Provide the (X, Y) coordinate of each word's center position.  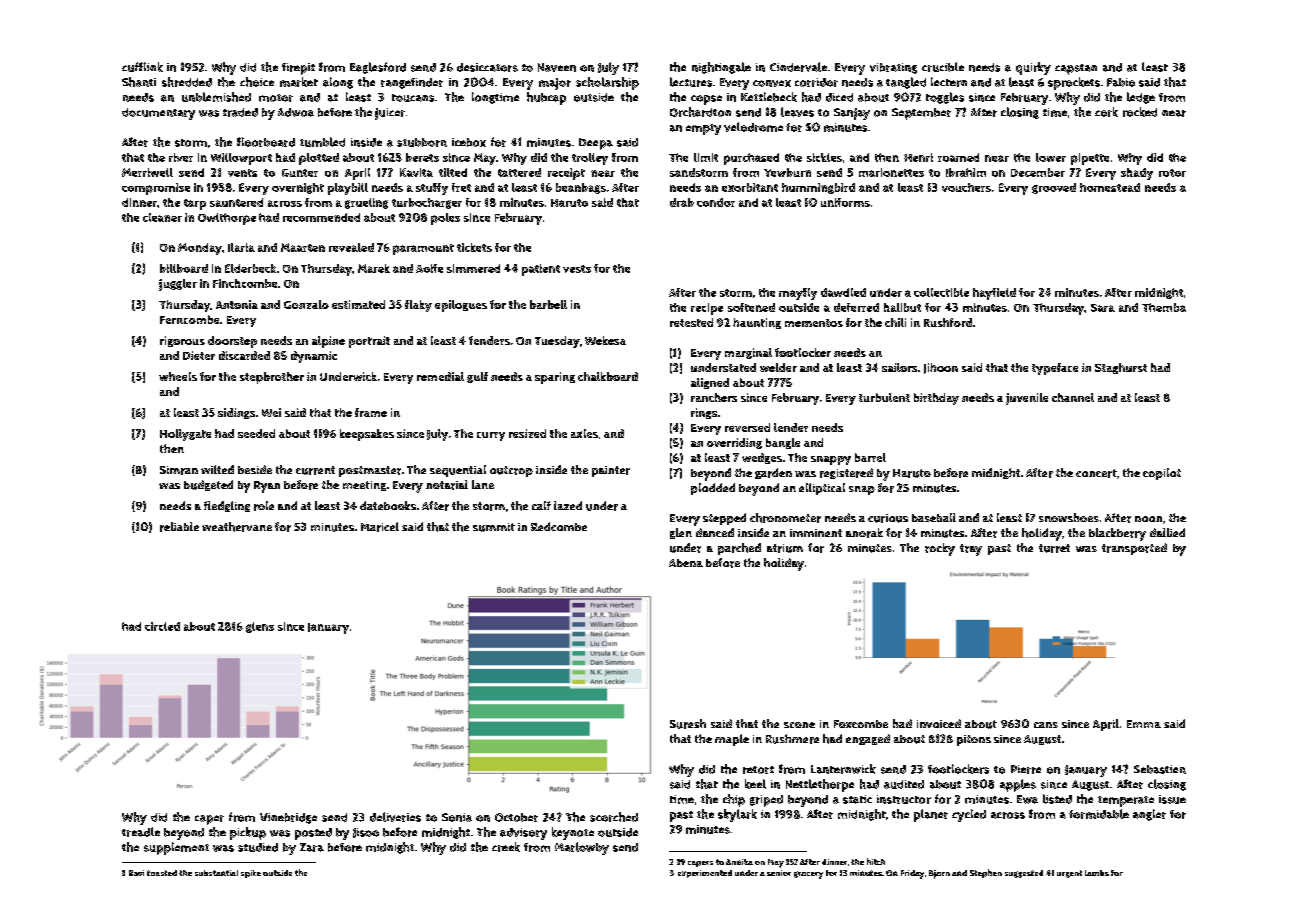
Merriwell (147, 172)
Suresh (688, 724)
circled (162, 626)
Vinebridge (288, 818)
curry (491, 436)
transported (1134, 549)
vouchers (966, 187)
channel (1073, 397)
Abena (686, 563)
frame (371, 412)
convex (772, 83)
